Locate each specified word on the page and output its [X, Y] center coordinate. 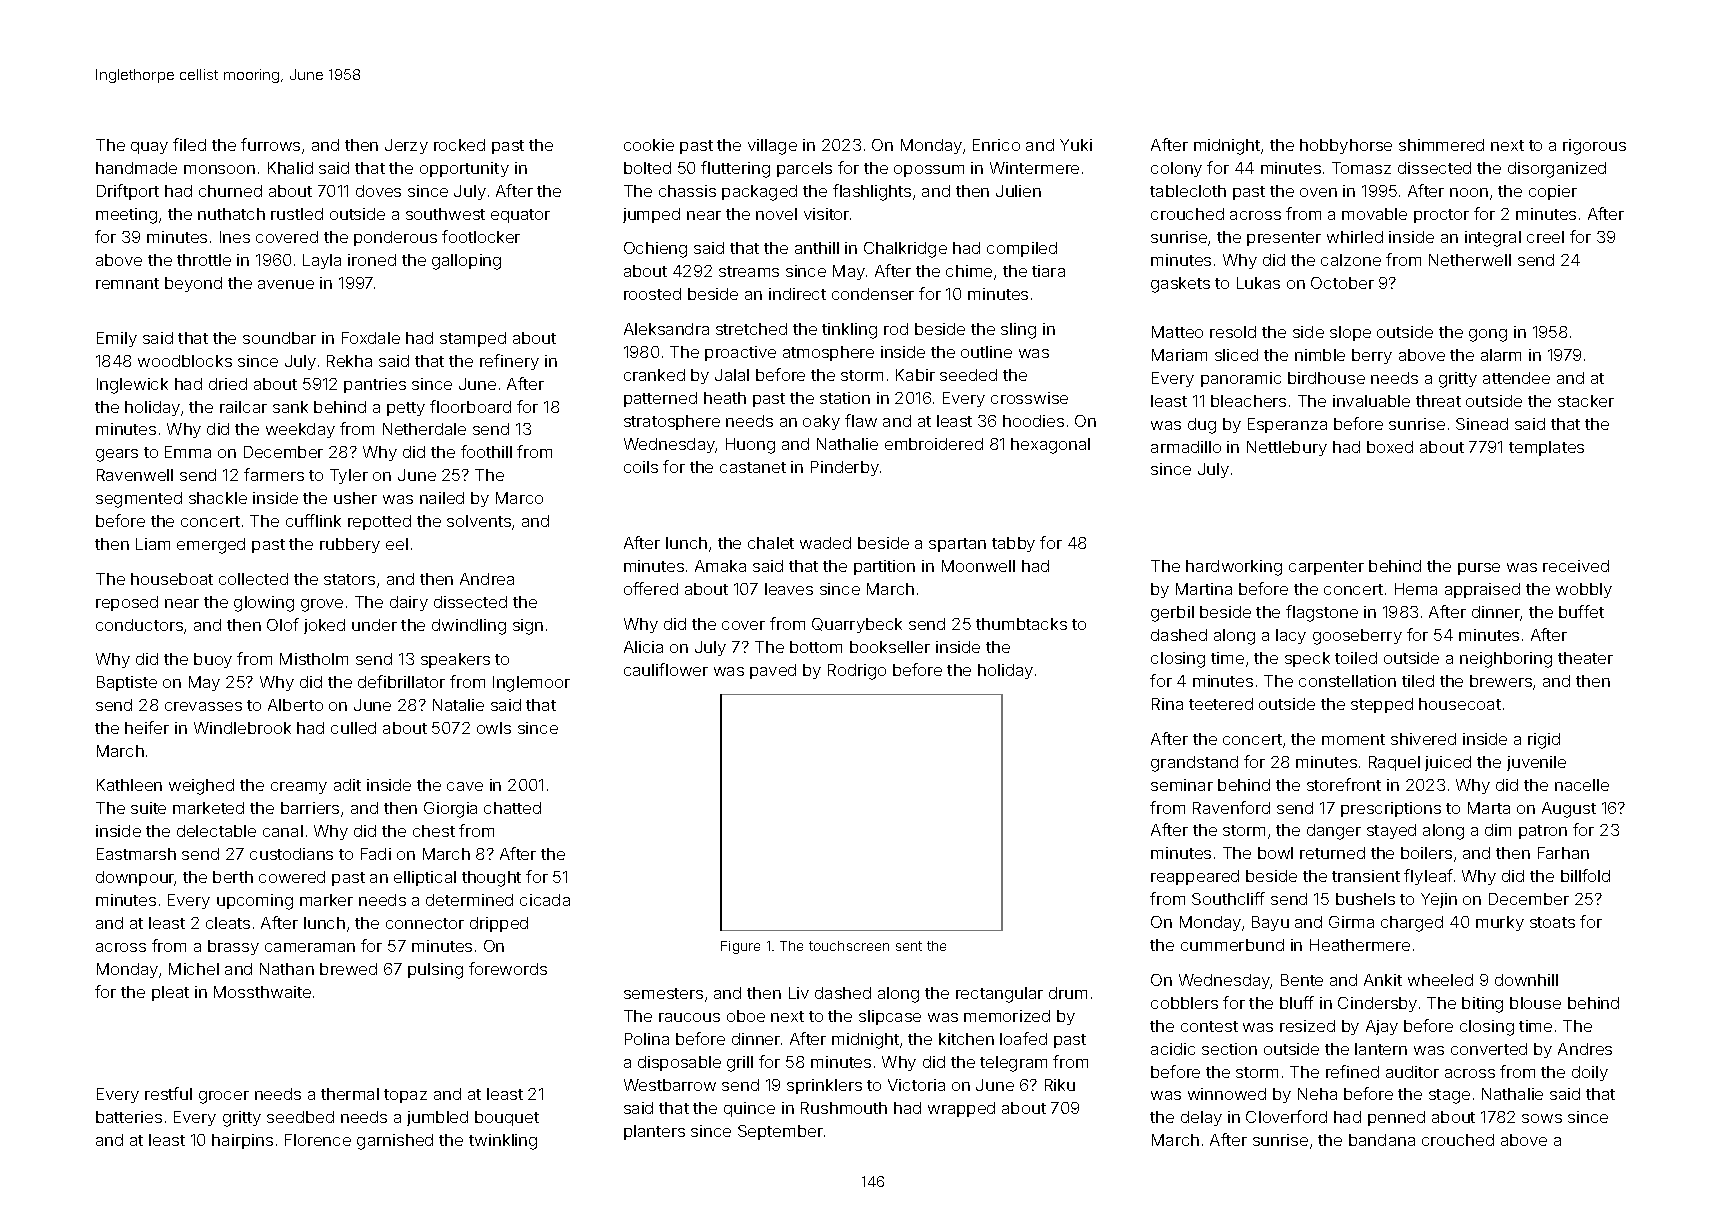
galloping [466, 262]
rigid [1544, 741]
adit [347, 785]
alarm [1501, 355]
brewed [348, 969]
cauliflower [666, 669]
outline [986, 352]
